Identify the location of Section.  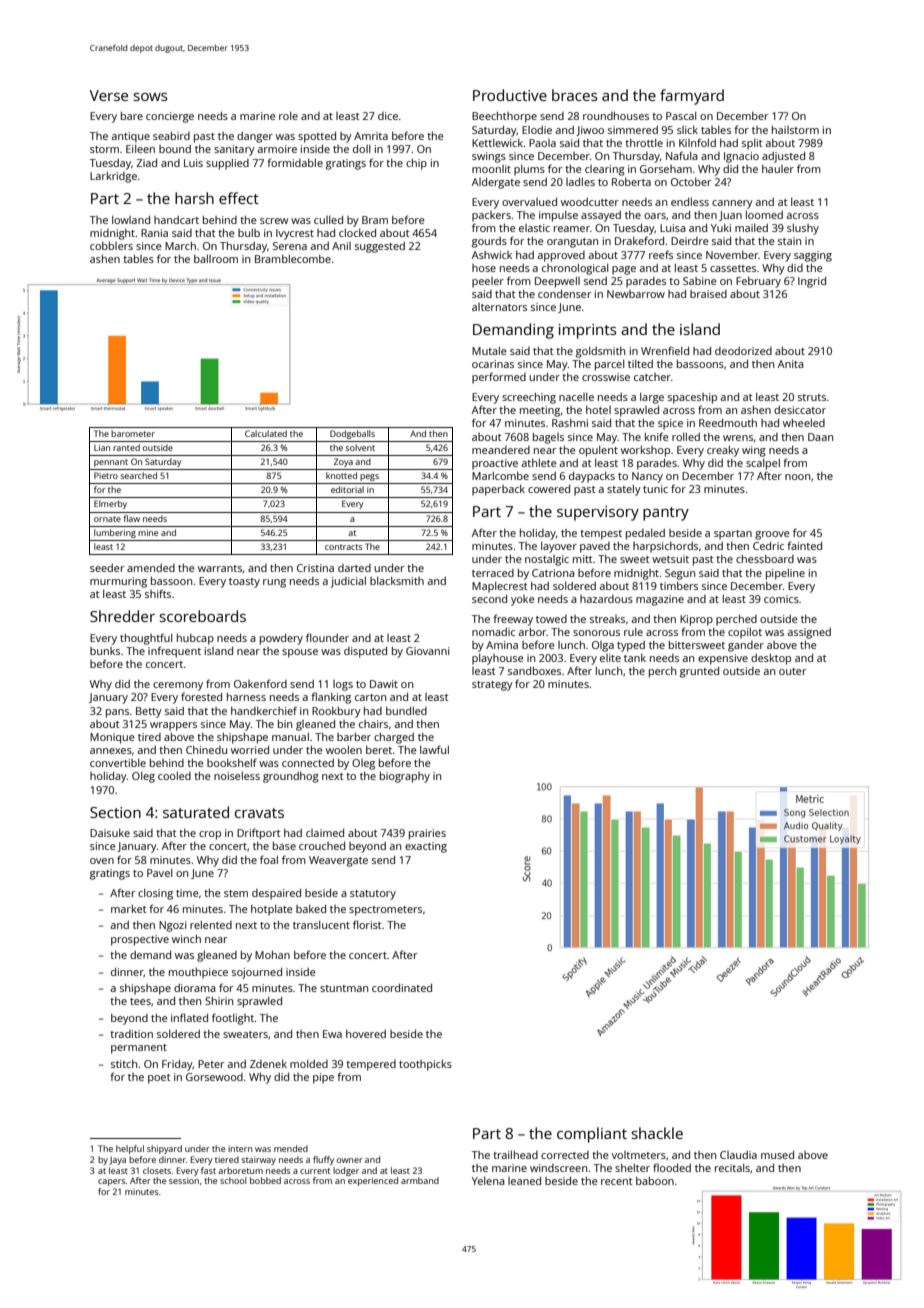
(115, 812).
